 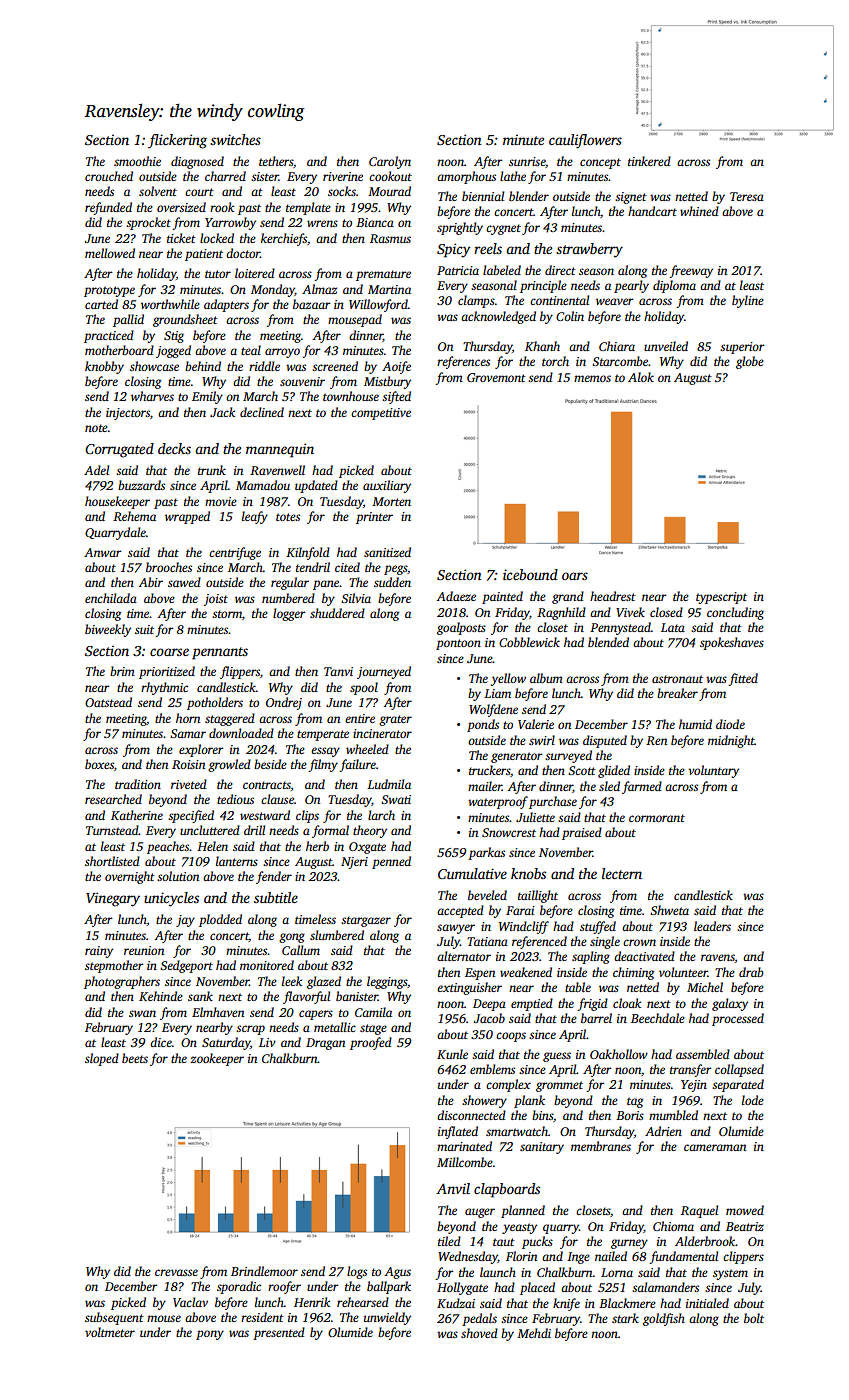 What do you see at coordinates (188, 718) in the page?
I see `horn` at bounding box center [188, 718].
